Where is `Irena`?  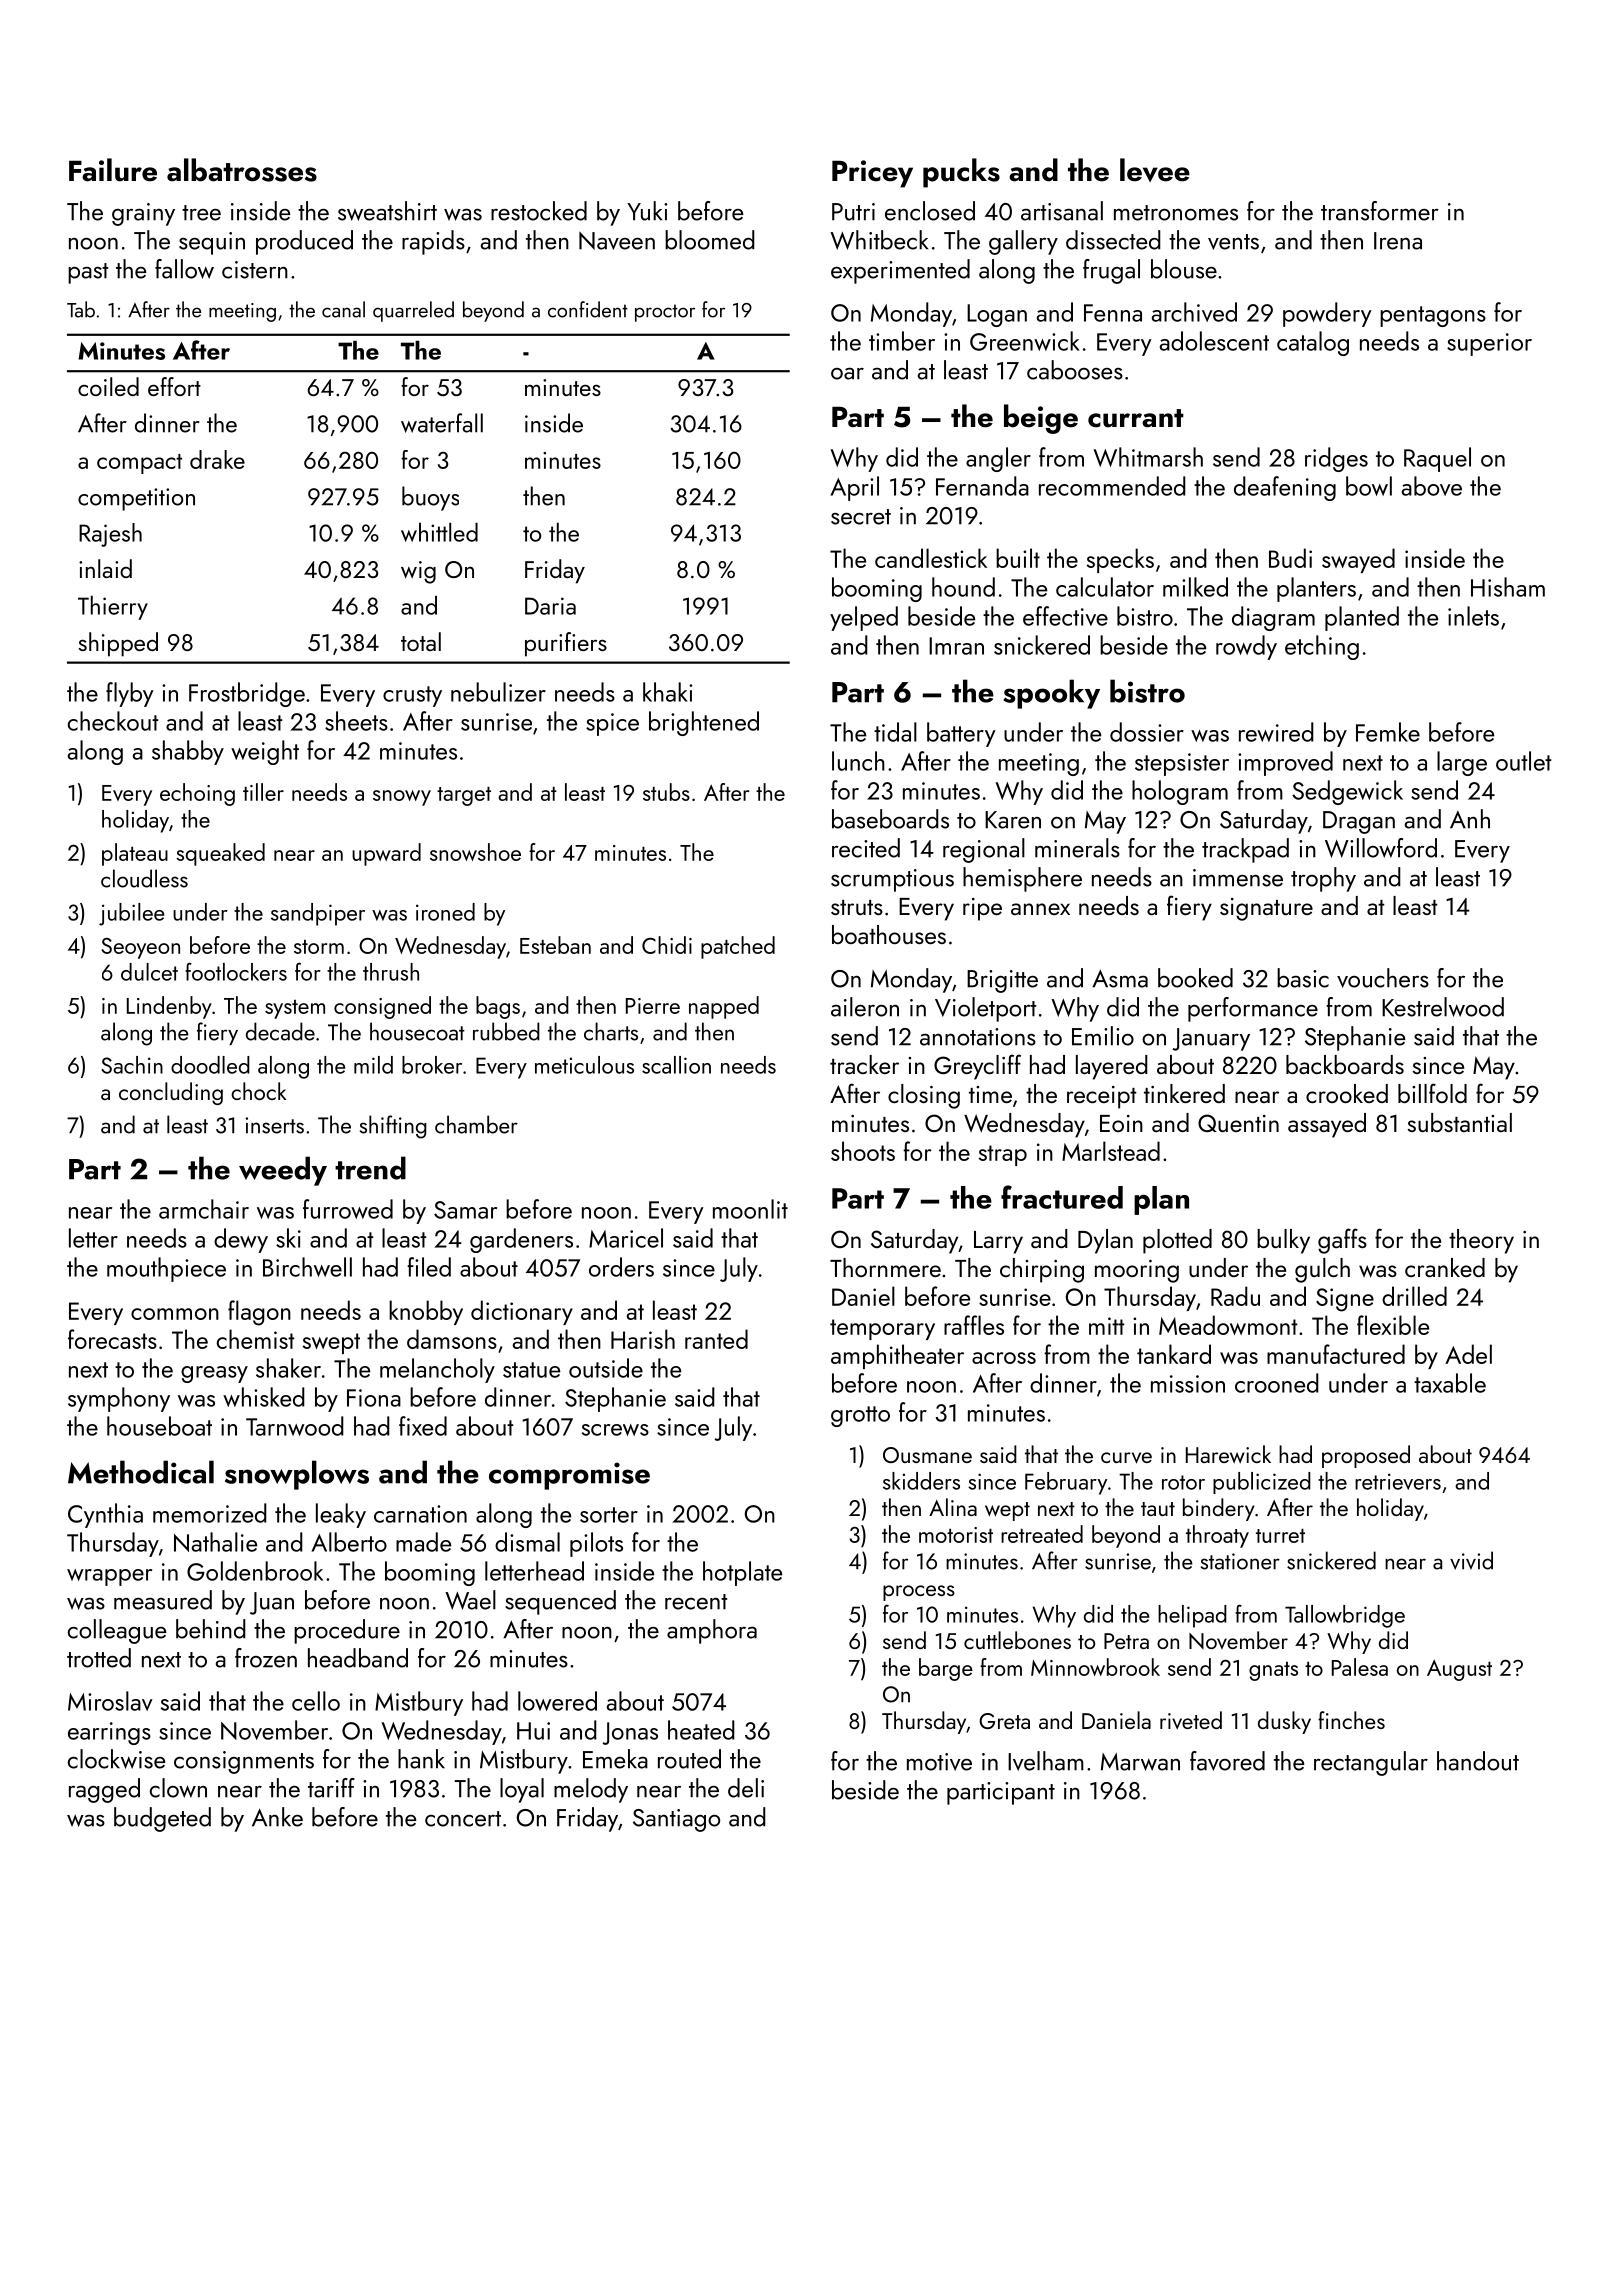 Irena is located at coordinates (1398, 241).
